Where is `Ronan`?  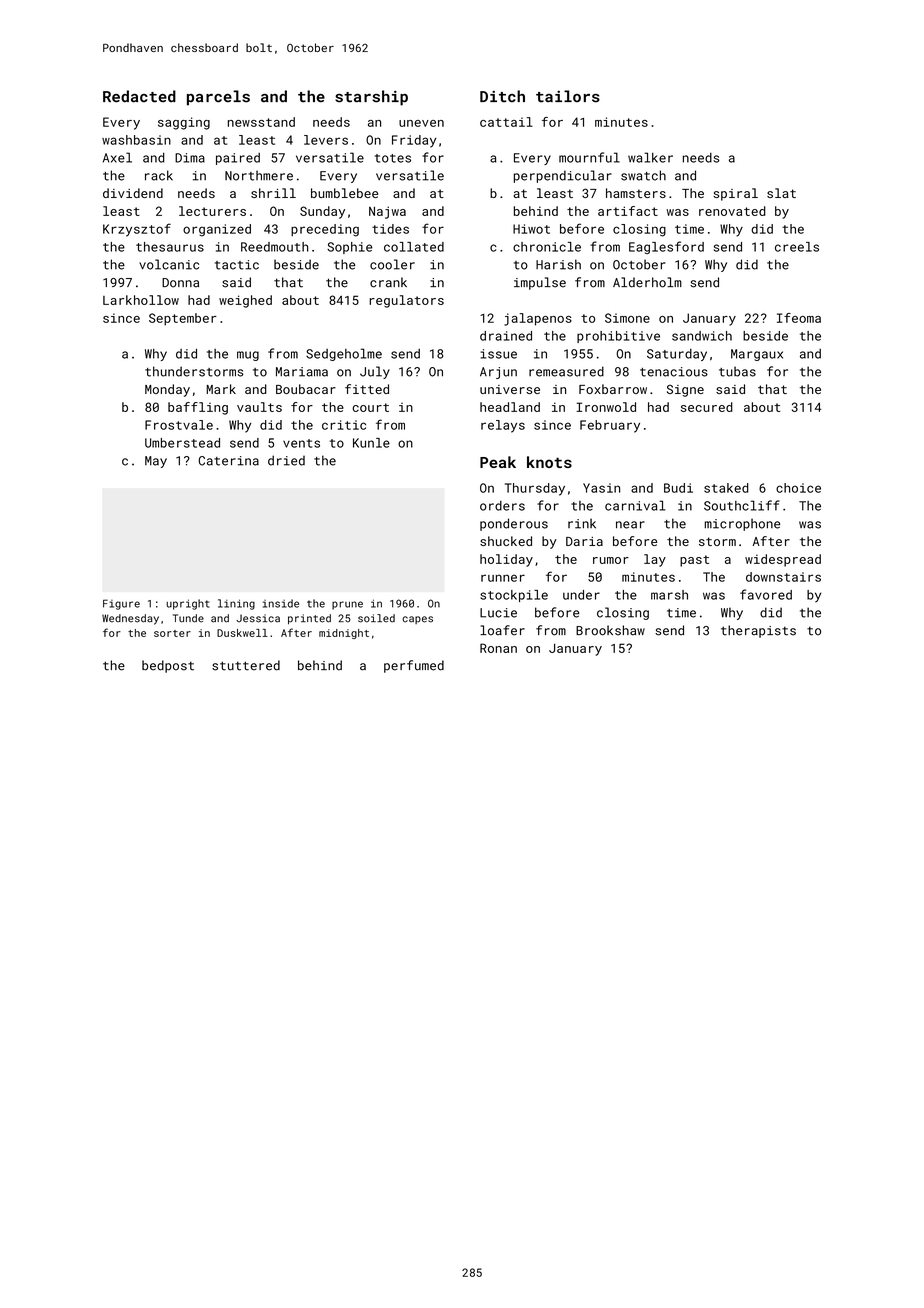
Ronan is located at coordinates (498, 648).
